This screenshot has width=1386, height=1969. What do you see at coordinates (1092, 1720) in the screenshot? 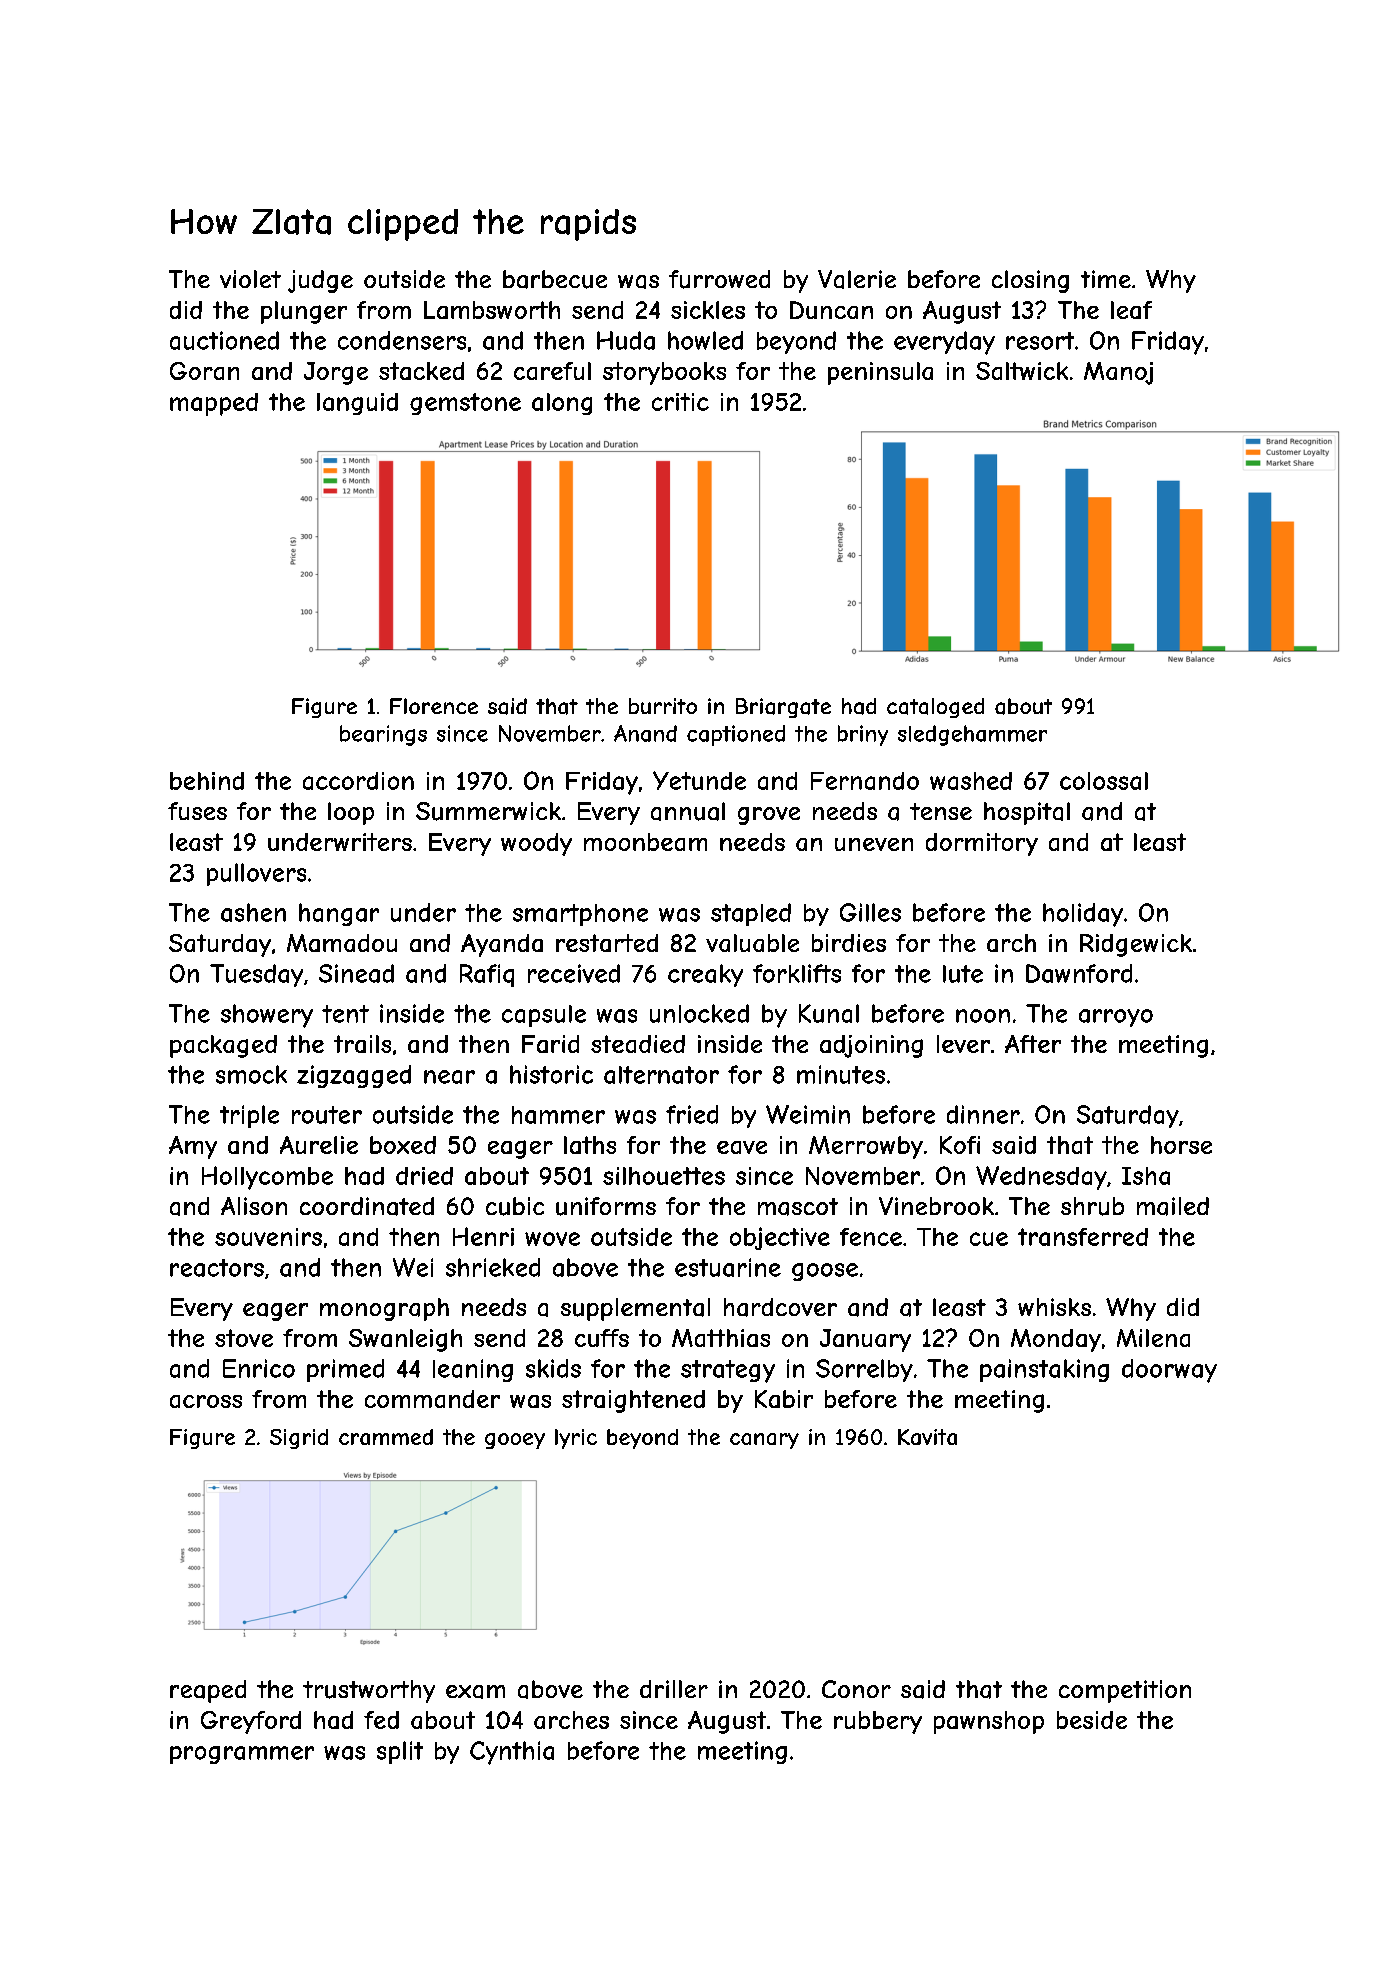
I see `beside` at bounding box center [1092, 1720].
